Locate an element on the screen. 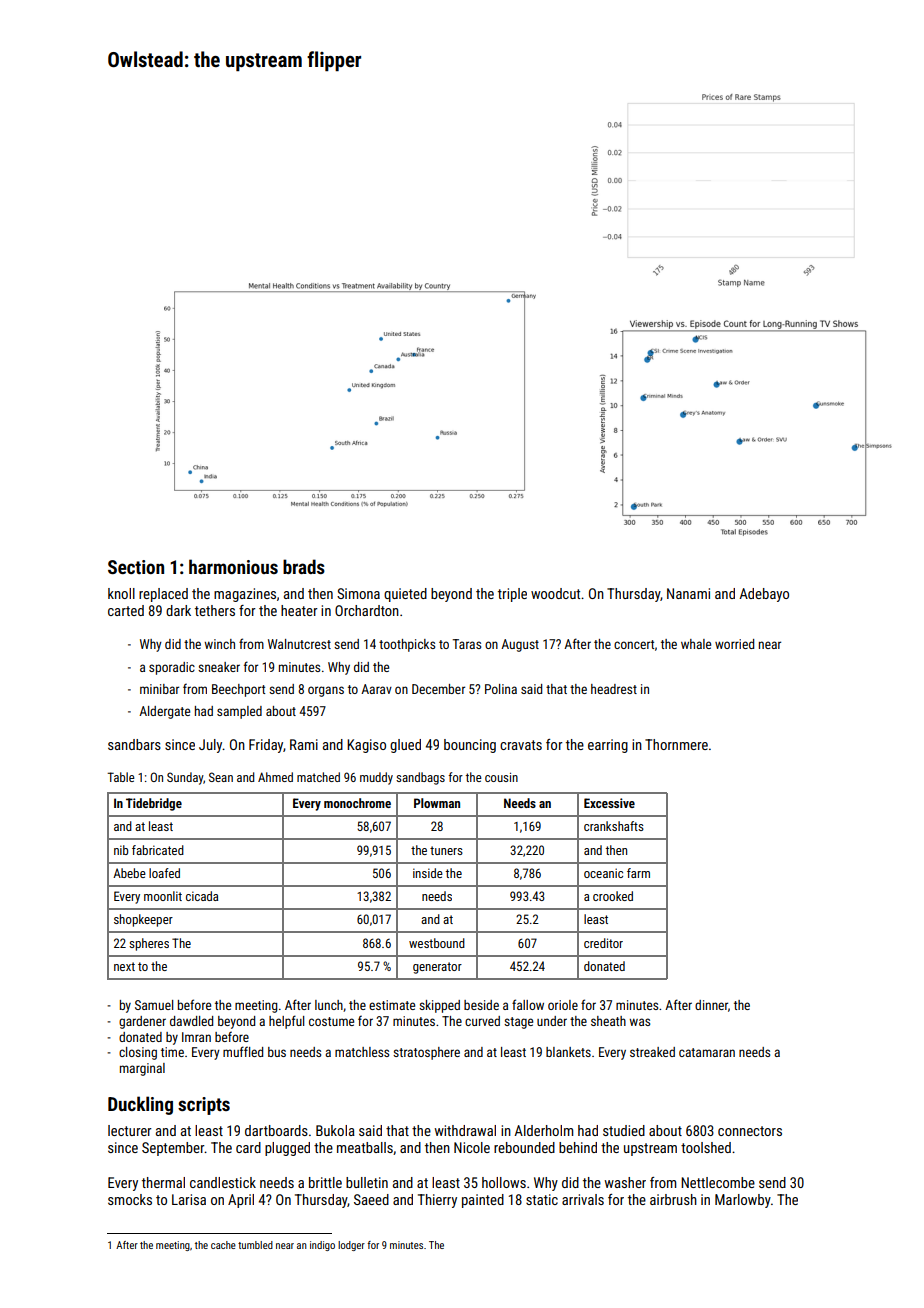 The image size is (924, 1308). washer is located at coordinates (625, 1182).
